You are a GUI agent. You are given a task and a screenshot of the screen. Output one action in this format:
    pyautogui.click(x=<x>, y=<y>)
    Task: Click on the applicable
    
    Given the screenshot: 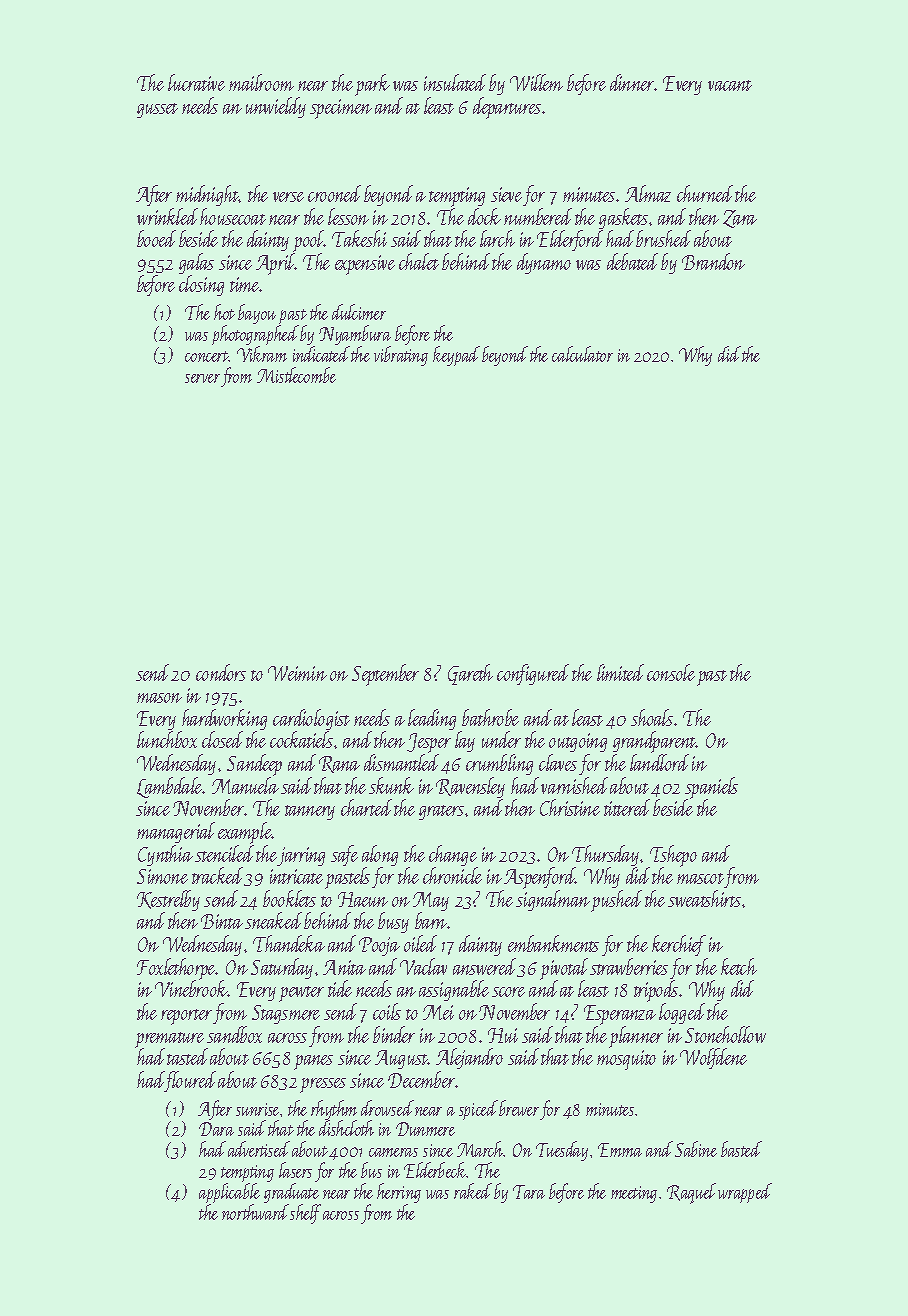 What is the action you would take?
    pyautogui.click(x=229, y=1193)
